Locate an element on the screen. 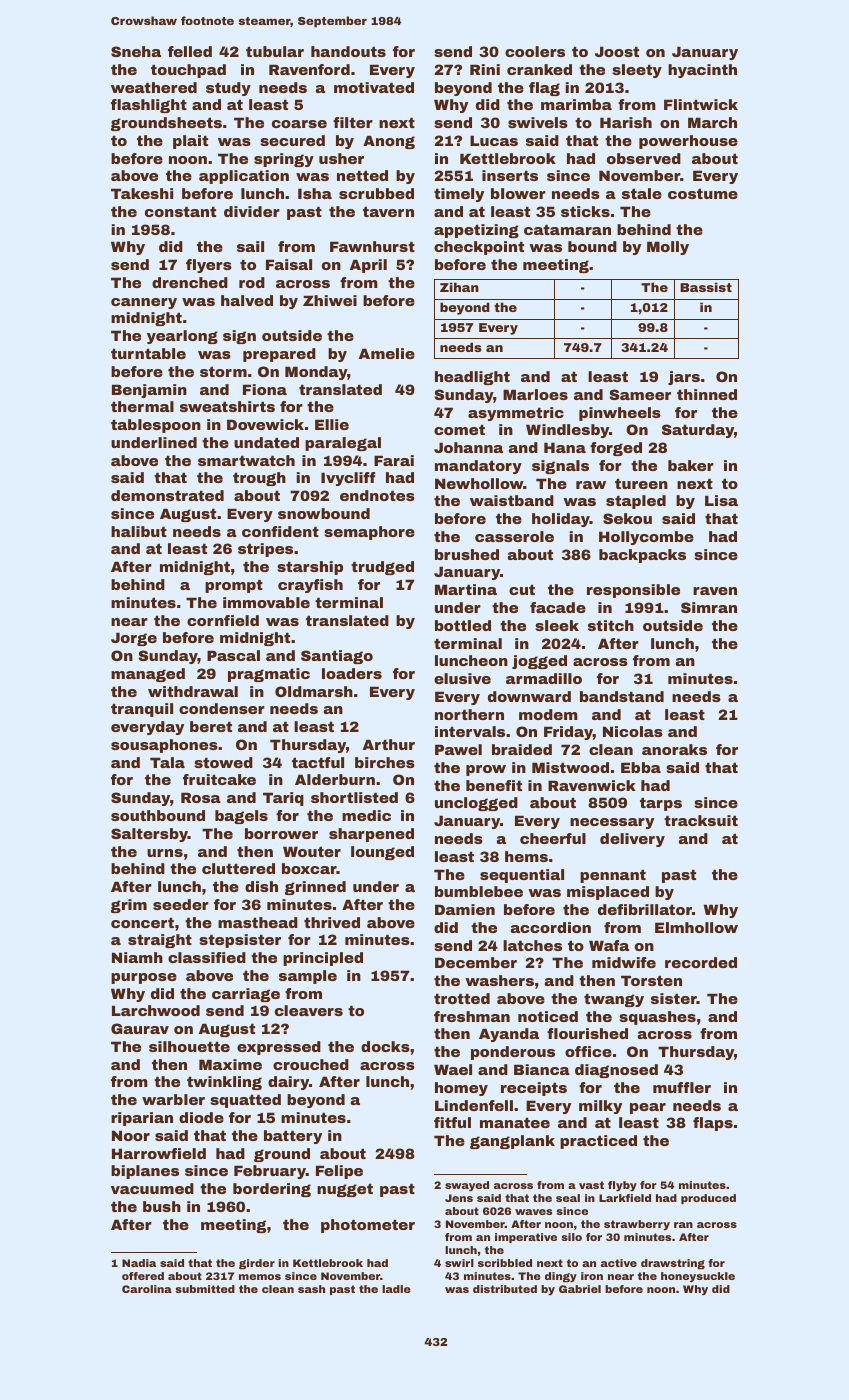 This screenshot has height=1400, width=849. Sekou is located at coordinates (627, 518).
